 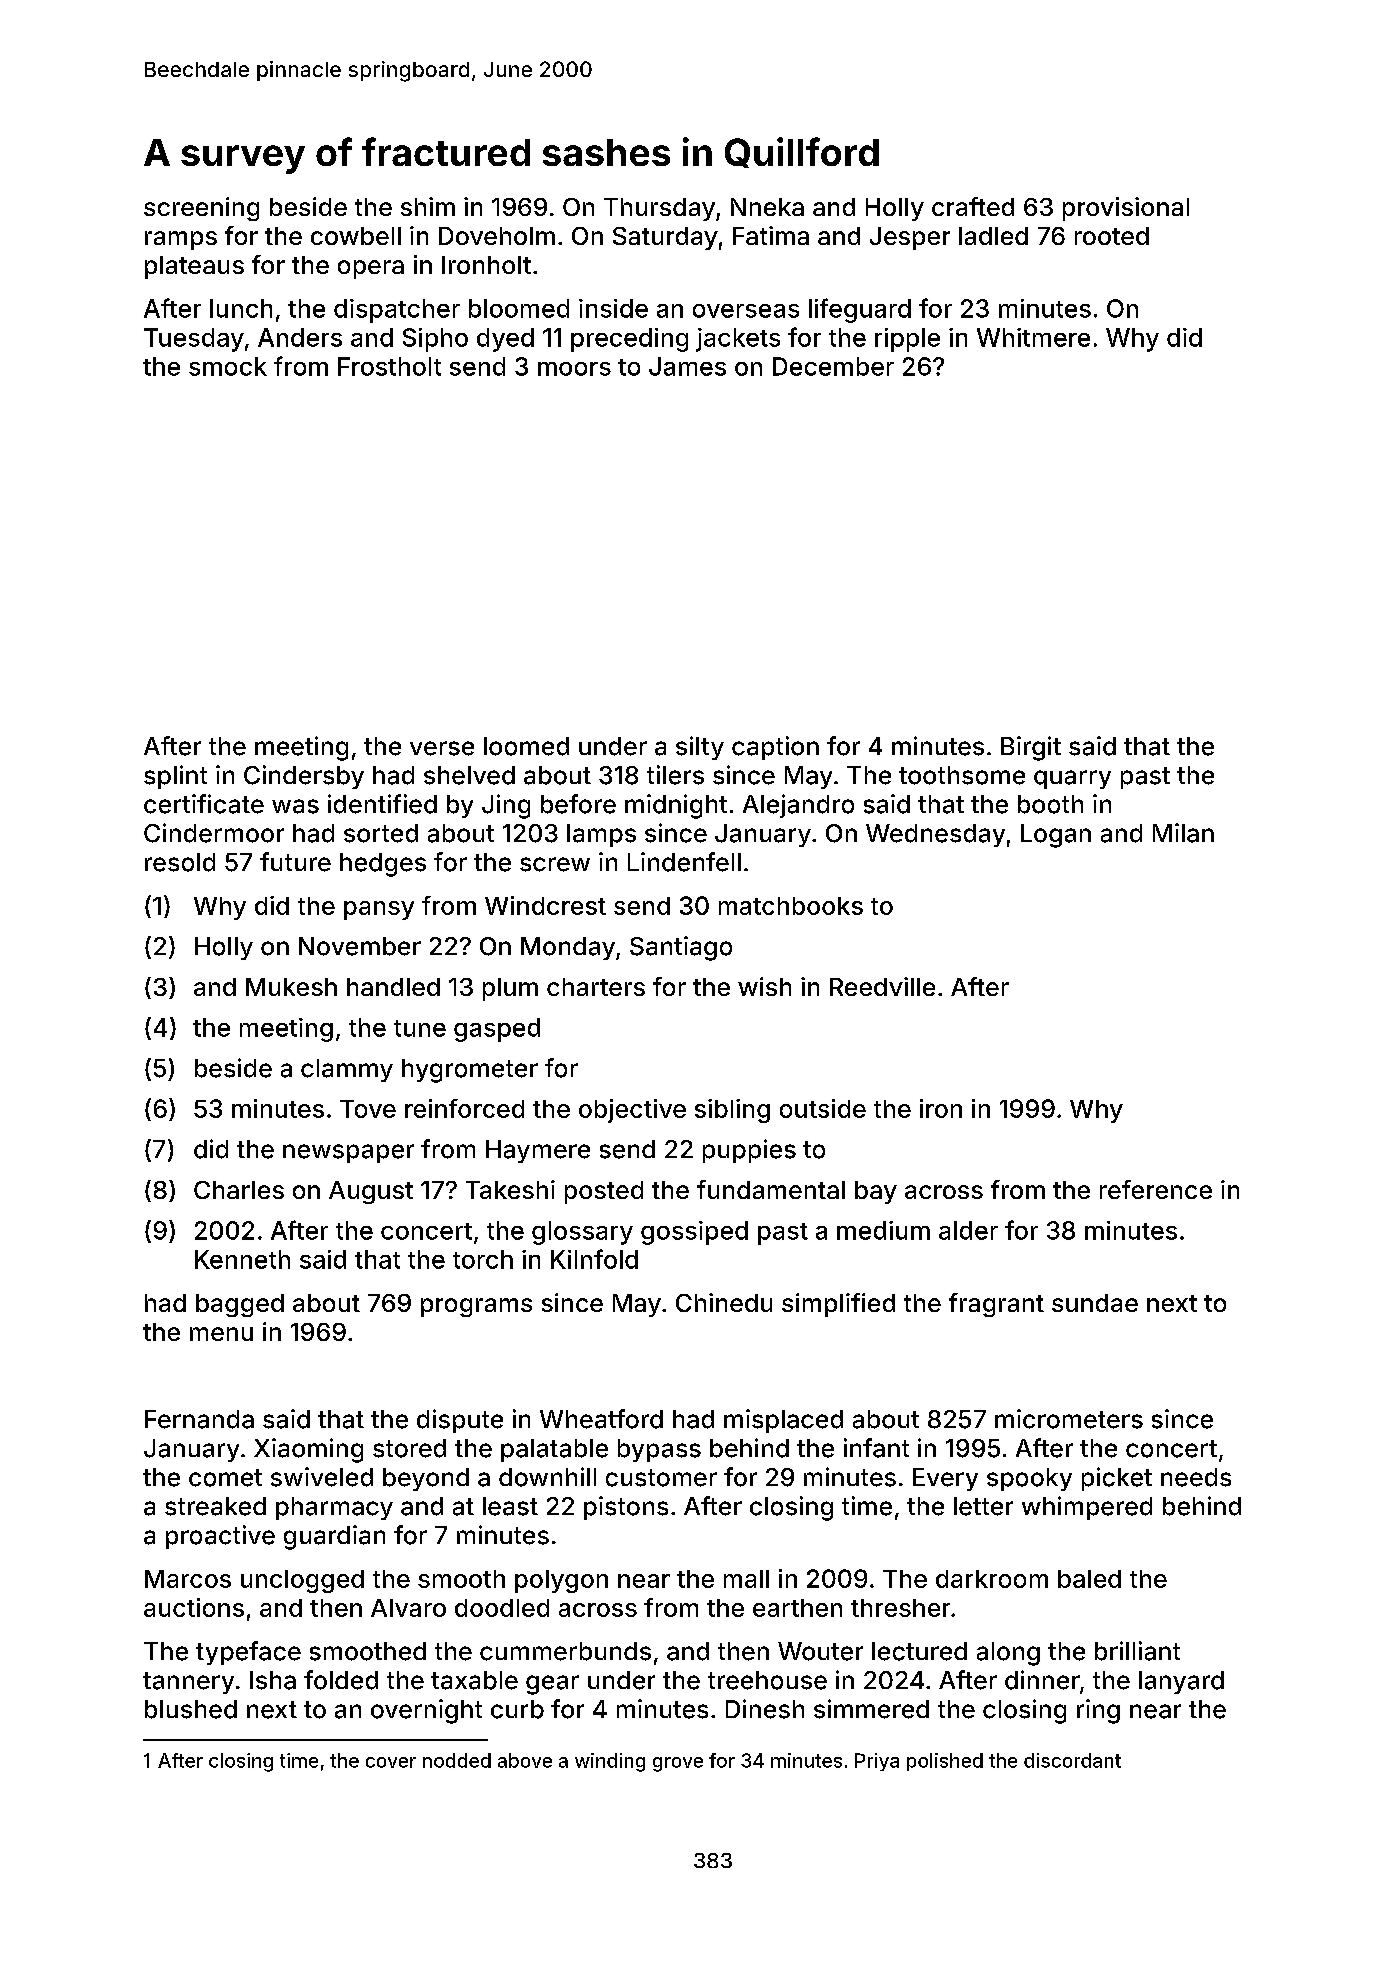 I want to click on Cindersby, so click(x=304, y=777).
